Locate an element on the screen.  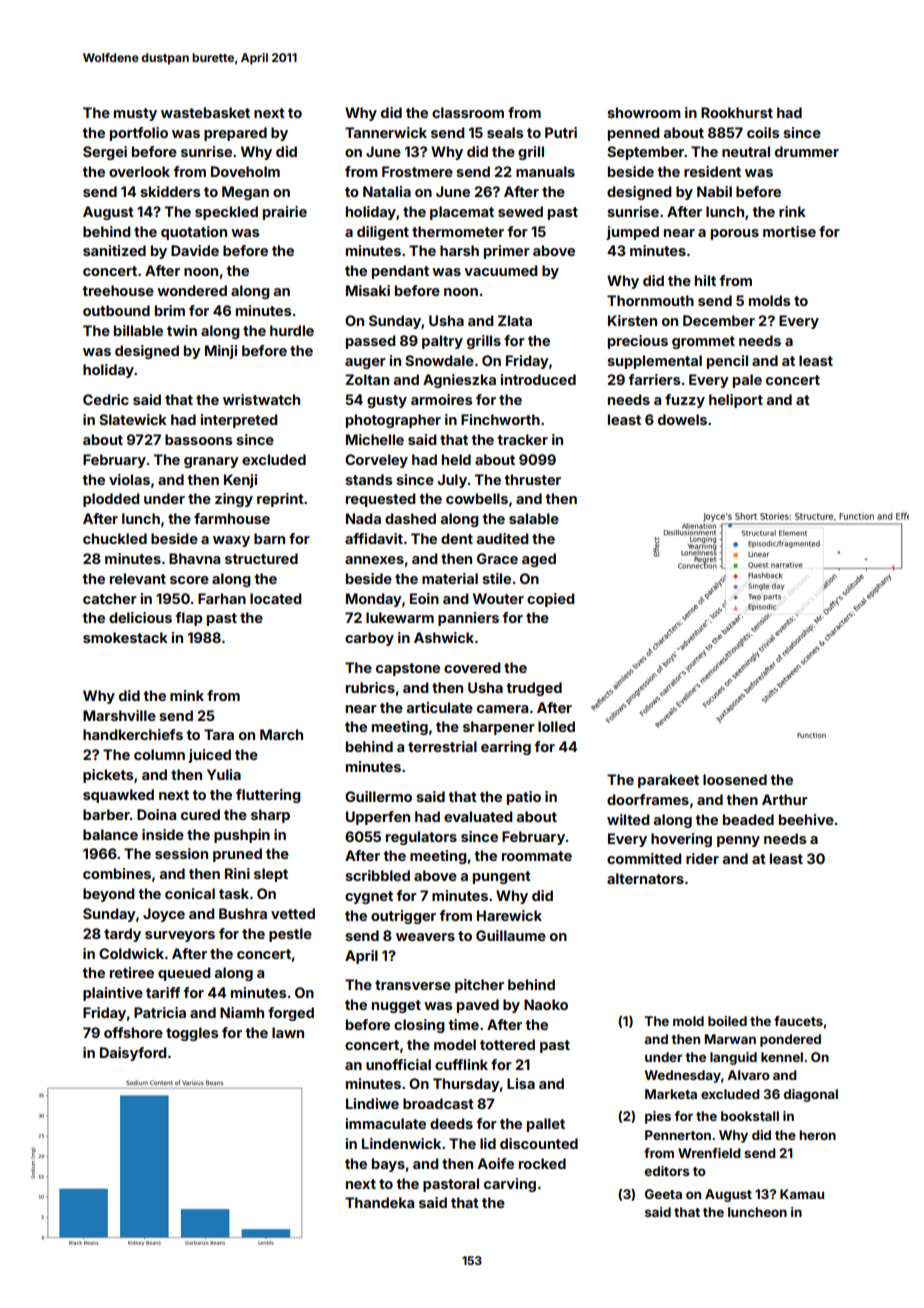
Marwan is located at coordinates (730, 1039).
